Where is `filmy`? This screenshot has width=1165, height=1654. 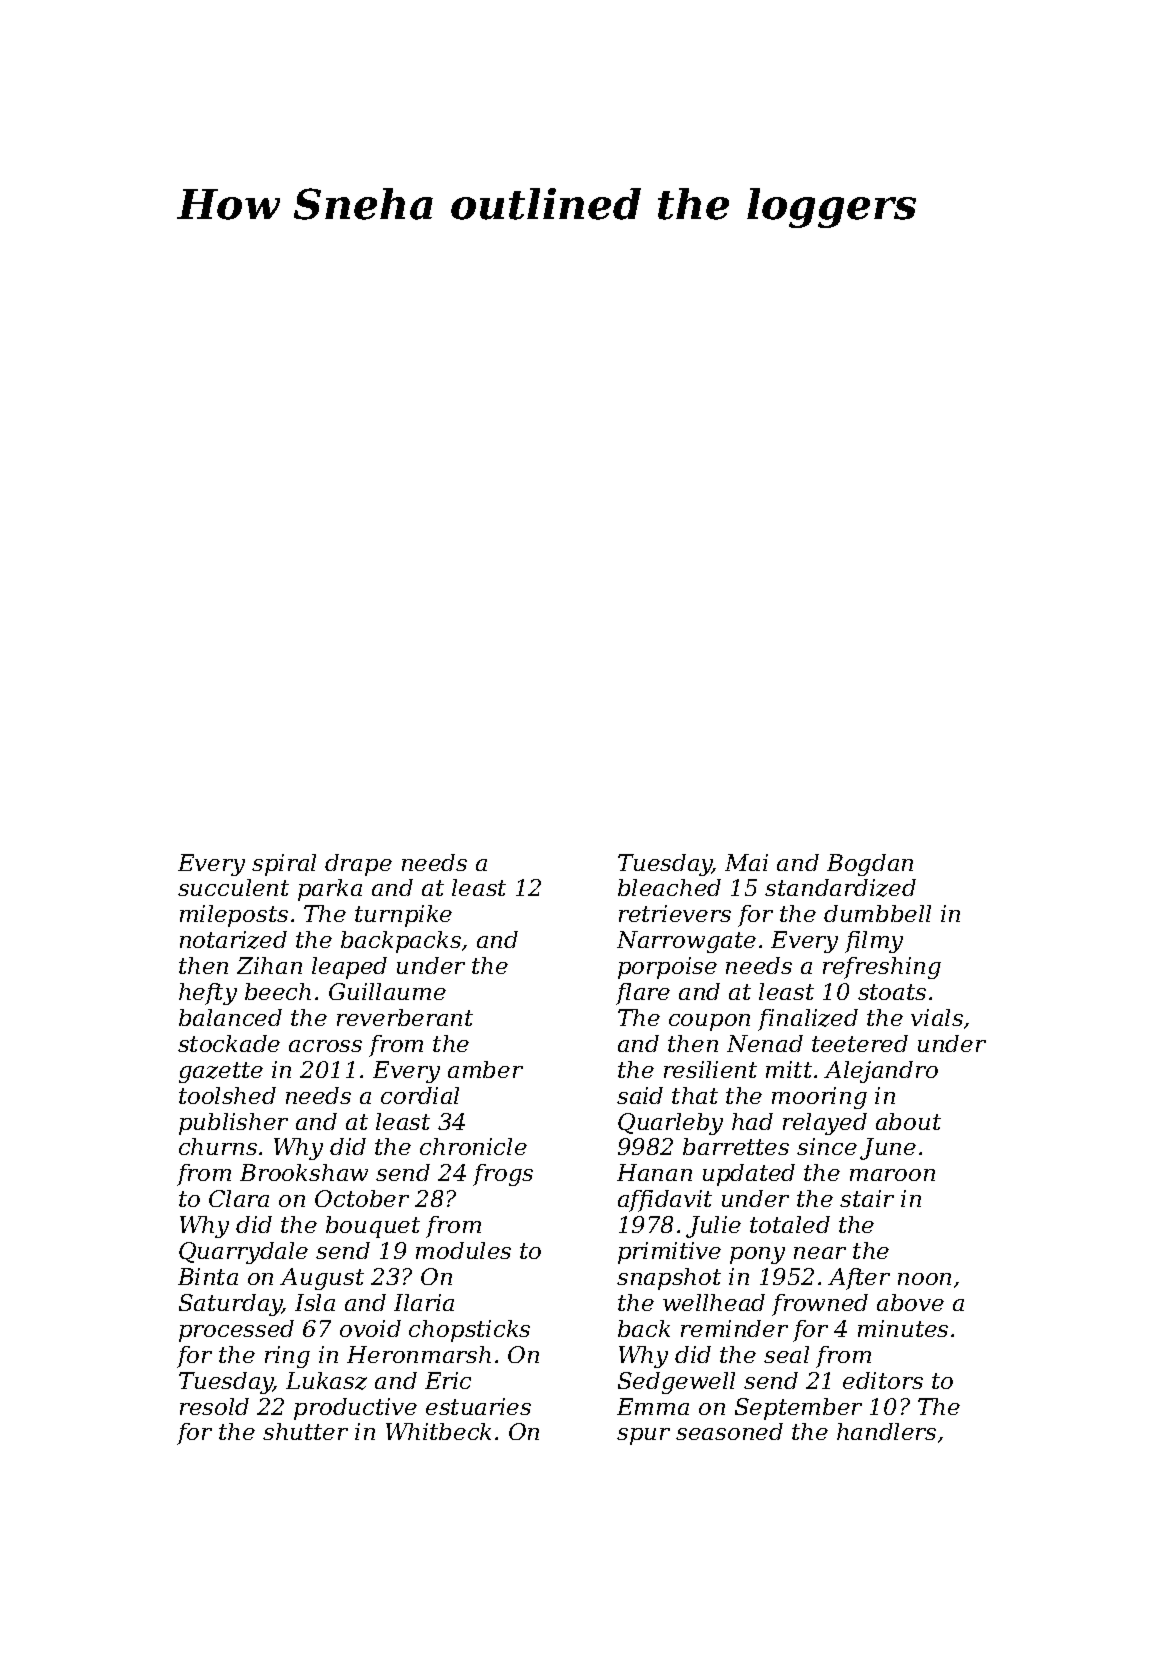 filmy is located at coordinates (874, 942).
